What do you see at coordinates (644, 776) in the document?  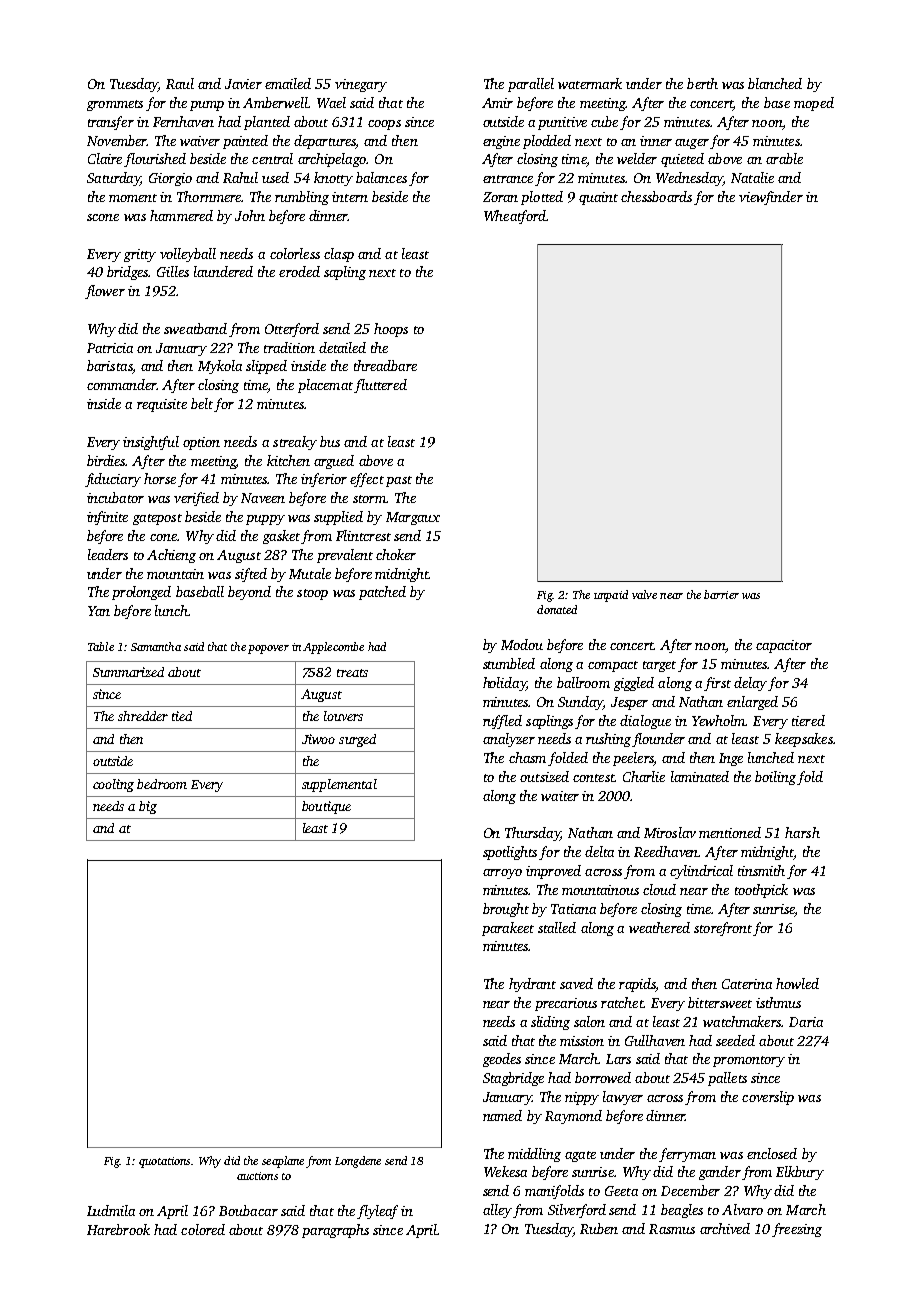 I see `Charlie` at bounding box center [644, 776].
